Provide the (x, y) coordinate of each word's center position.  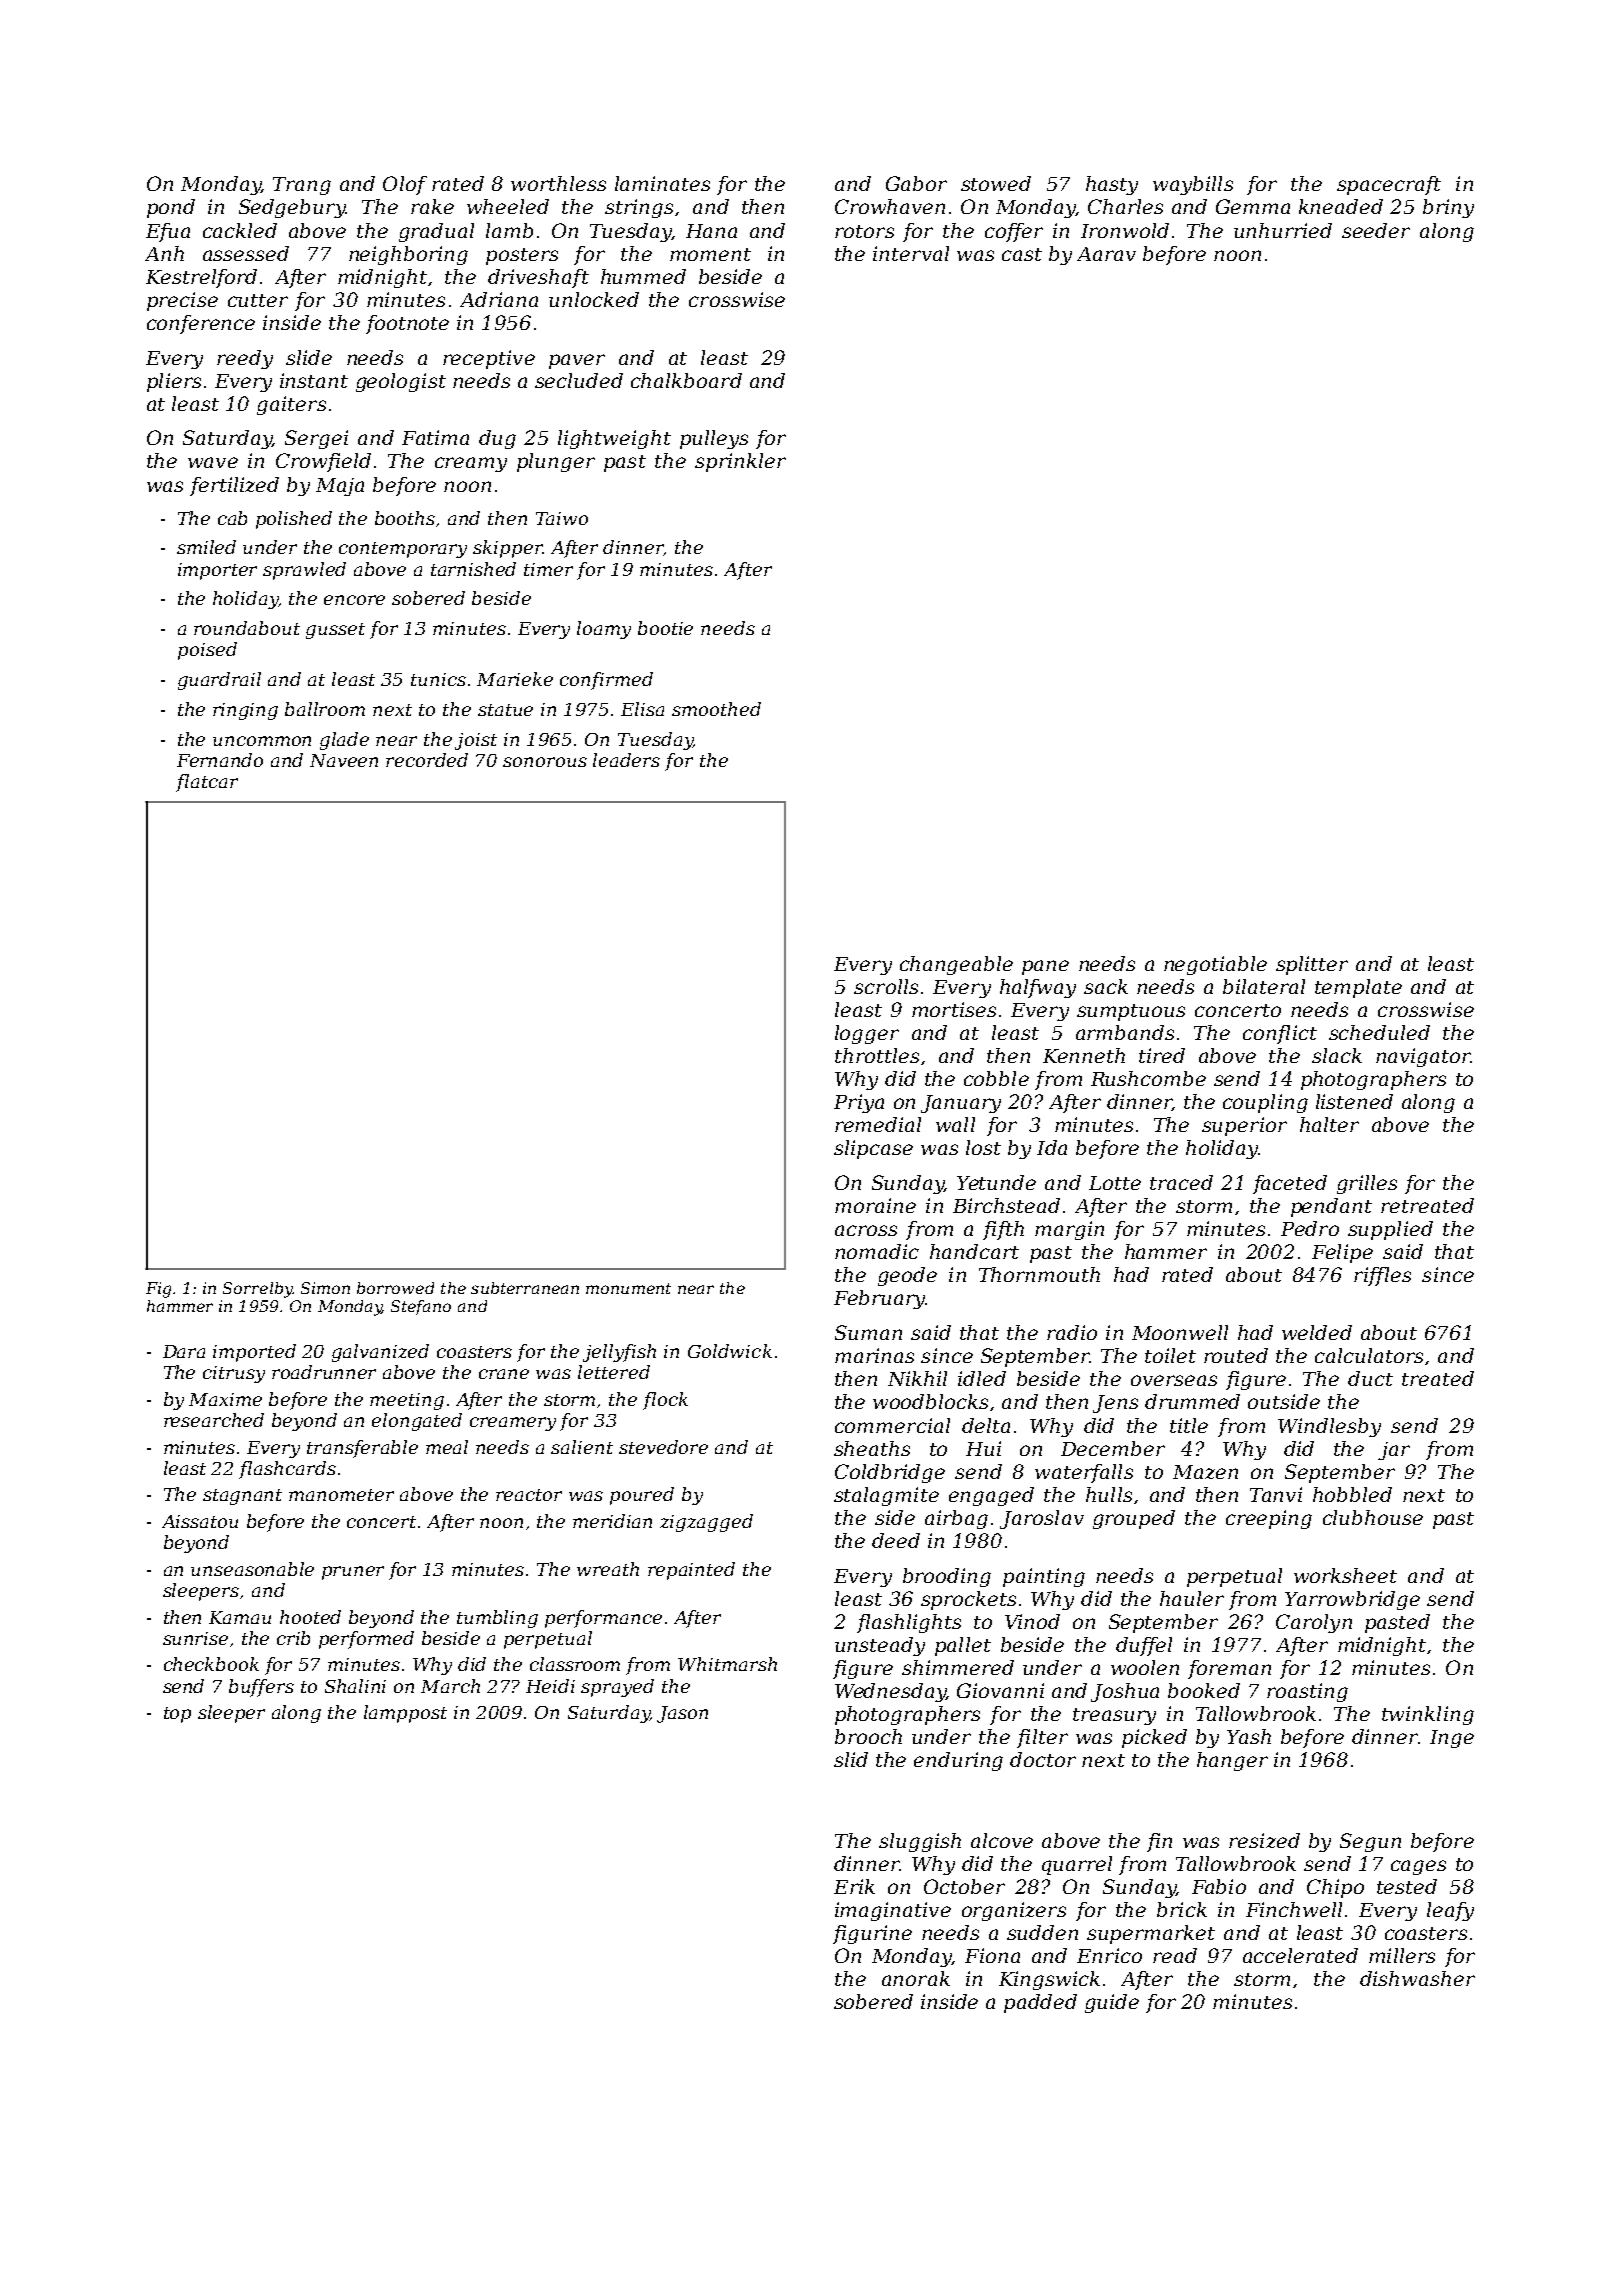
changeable (956, 965)
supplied (1390, 1230)
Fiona (992, 1955)
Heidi (550, 1686)
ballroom (325, 709)
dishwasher (1417, 1978)
